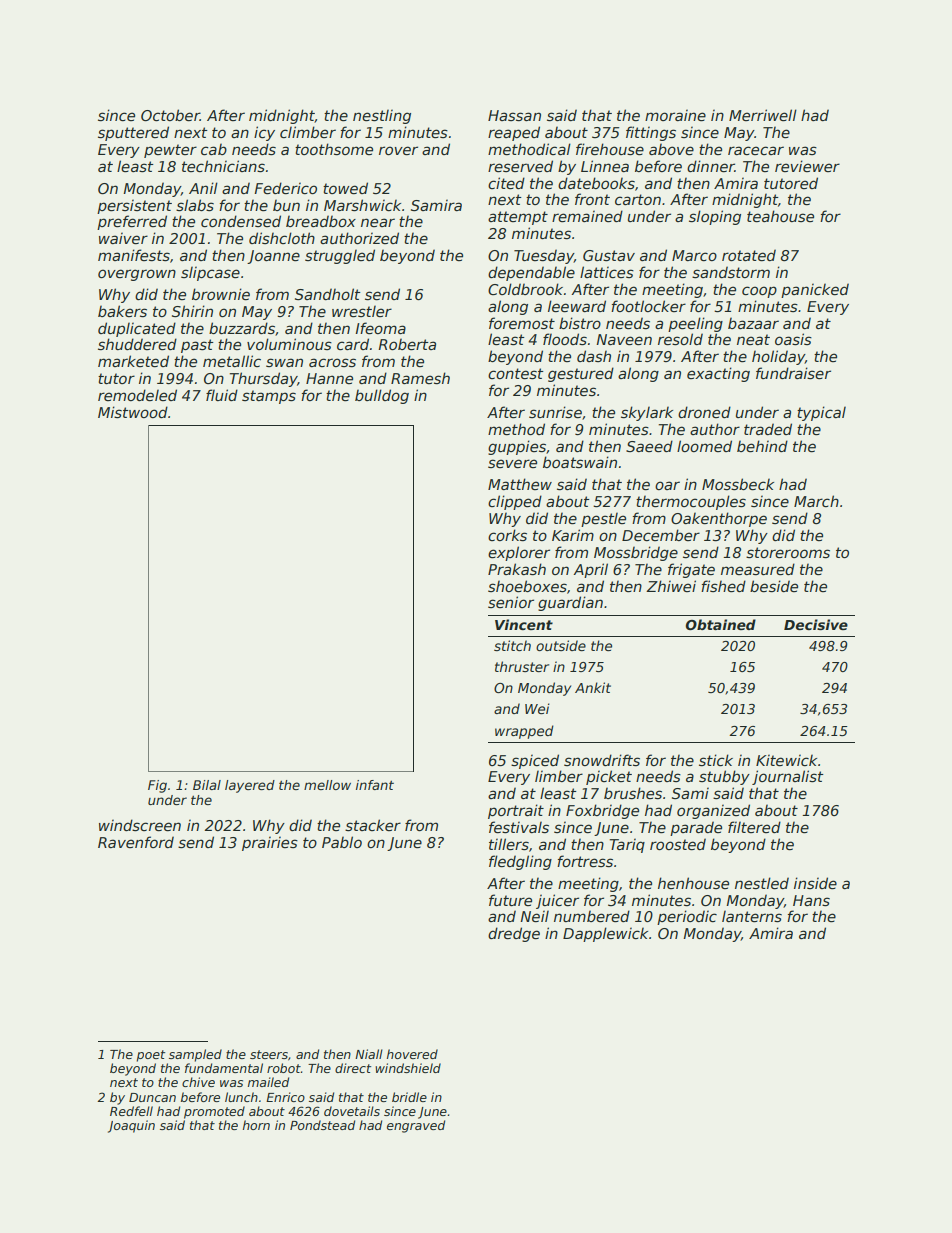  What do you see at coordinates (131, 1111) in the screenshot?
I see `Redfell` at bounding box center [131, 1111].
